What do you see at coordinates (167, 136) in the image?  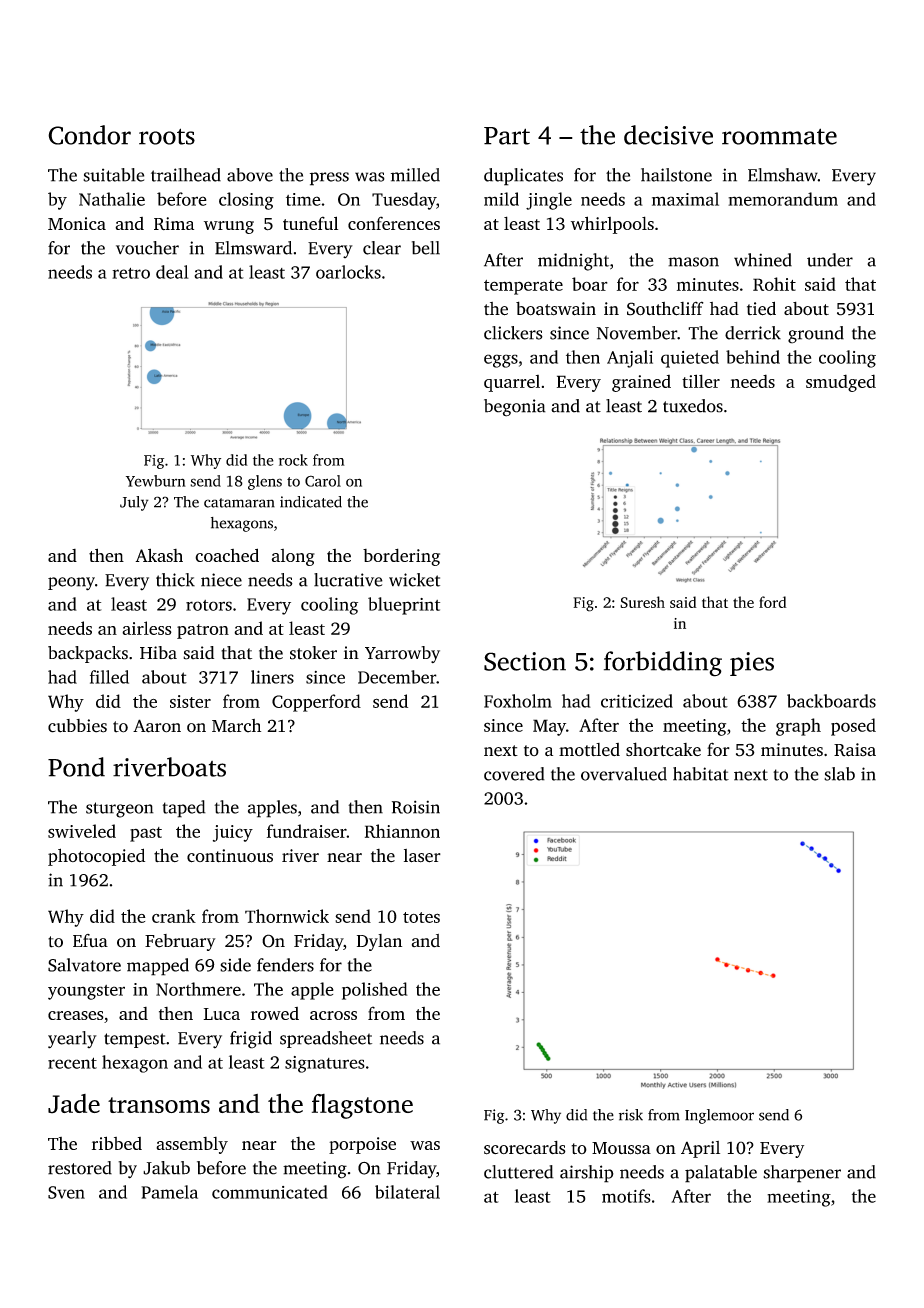 I see `roots` at bounding box center [167, 136].
